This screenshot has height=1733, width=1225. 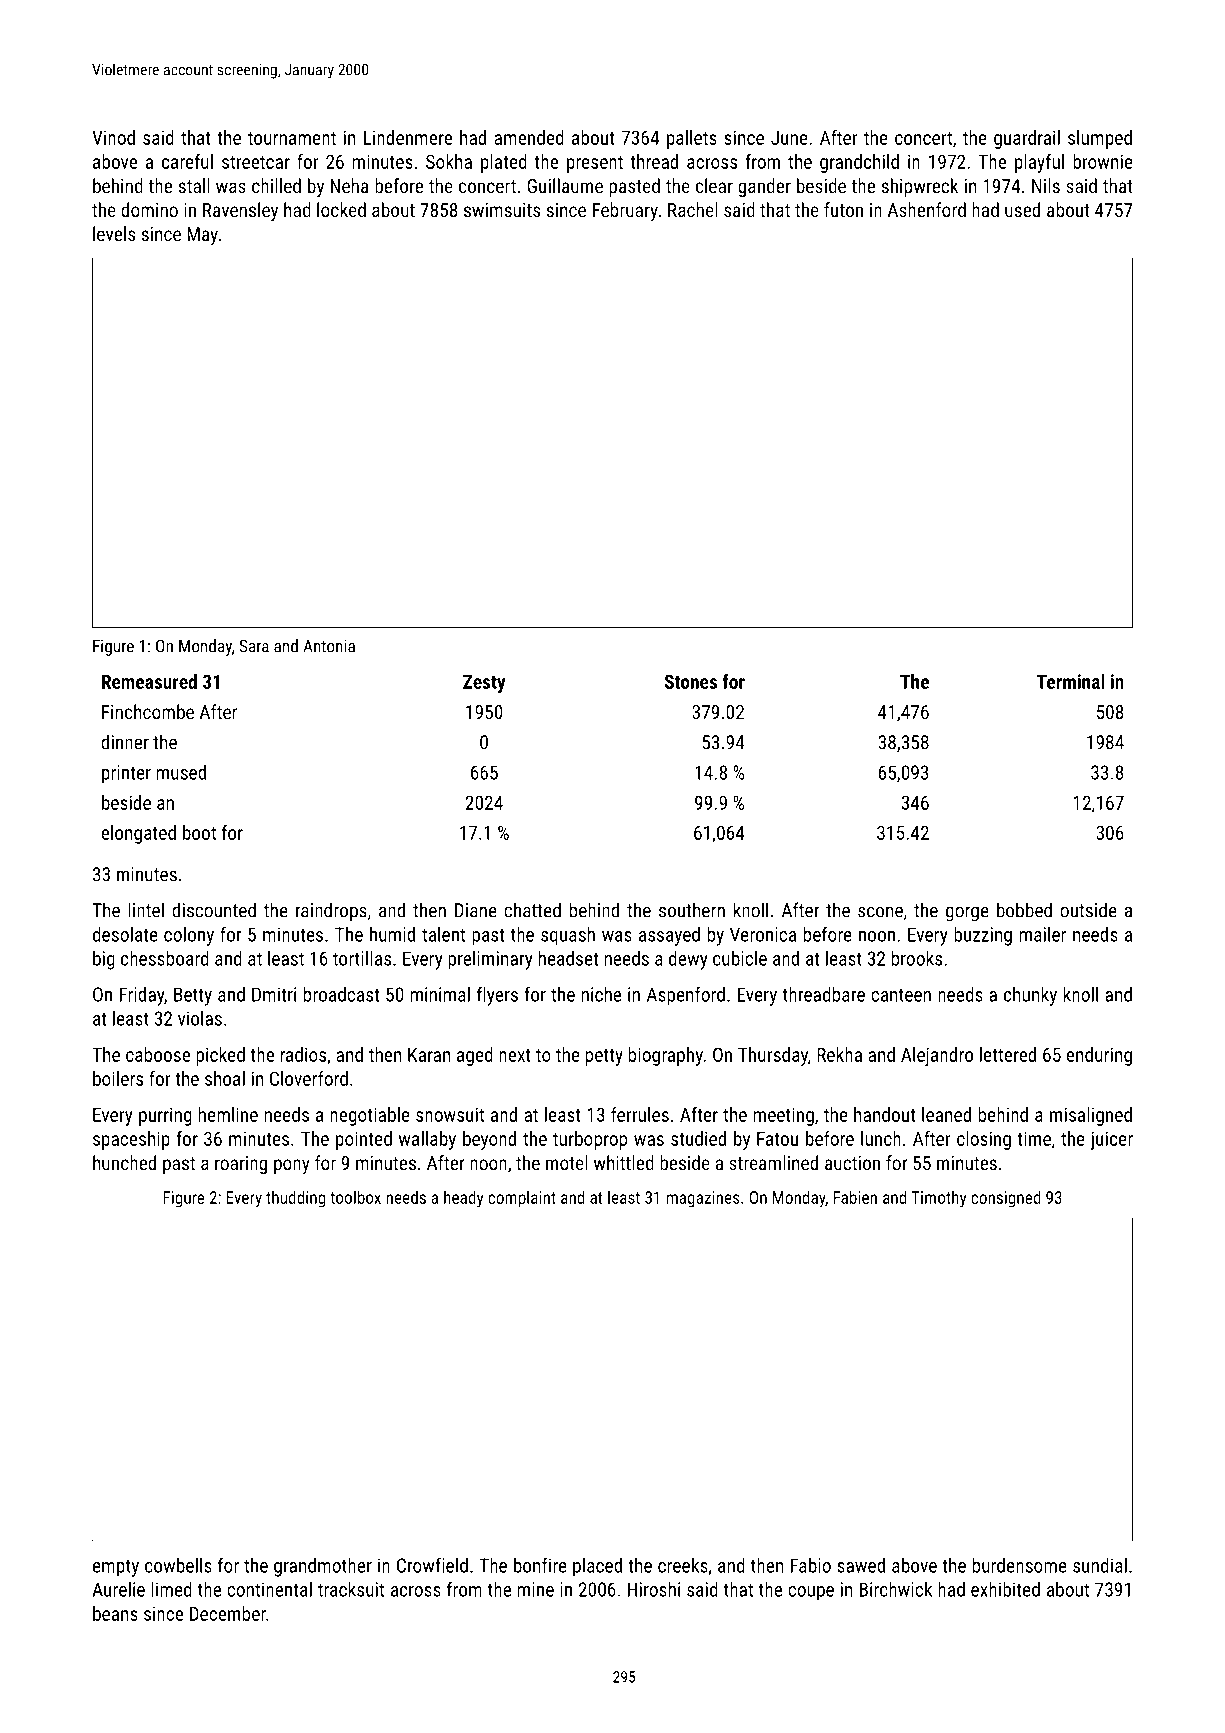 I want to click on Vinod, so click(x=113, y=137).
